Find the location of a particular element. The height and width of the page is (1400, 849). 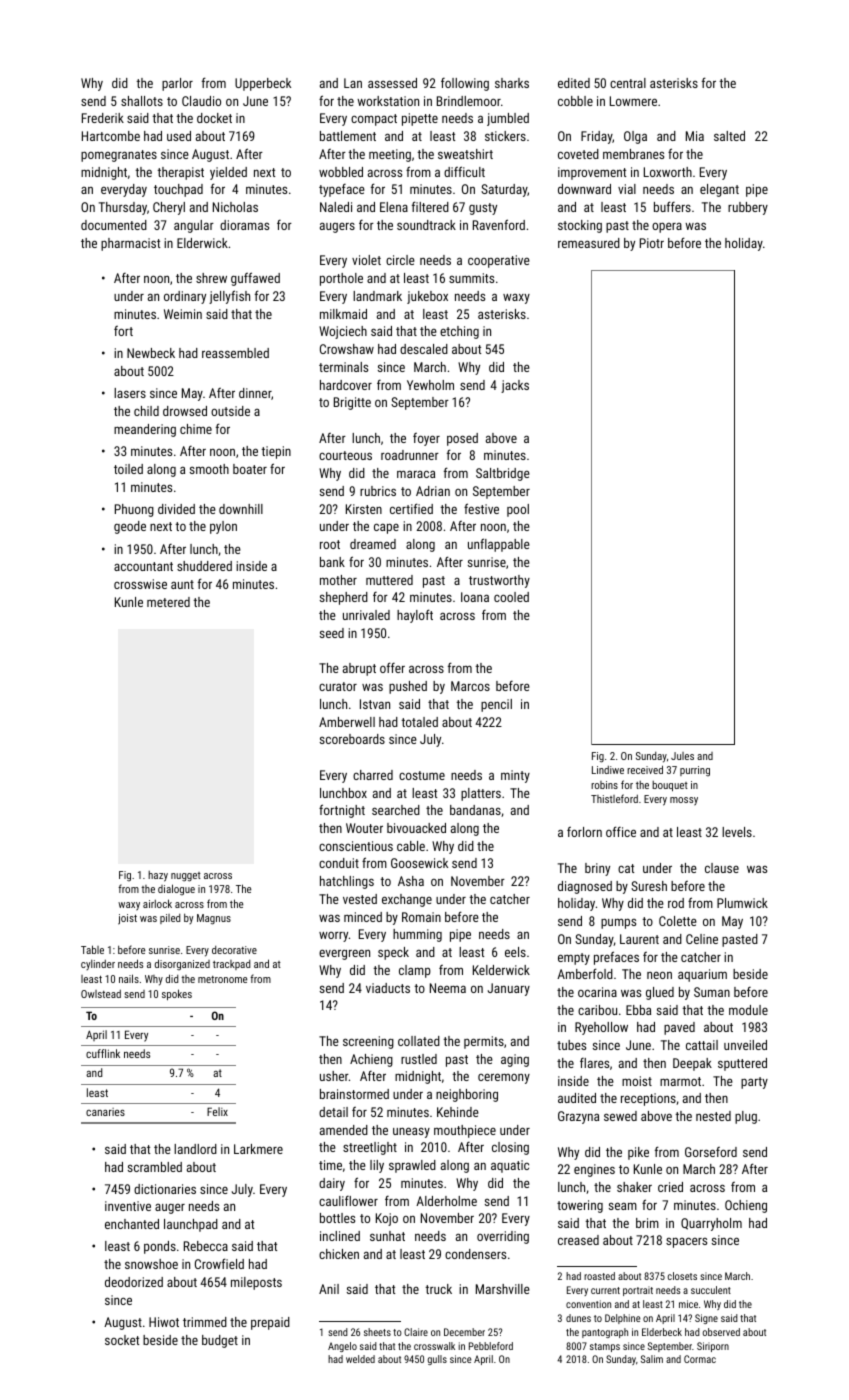

gulls is located at coordinates (437, 1360).
